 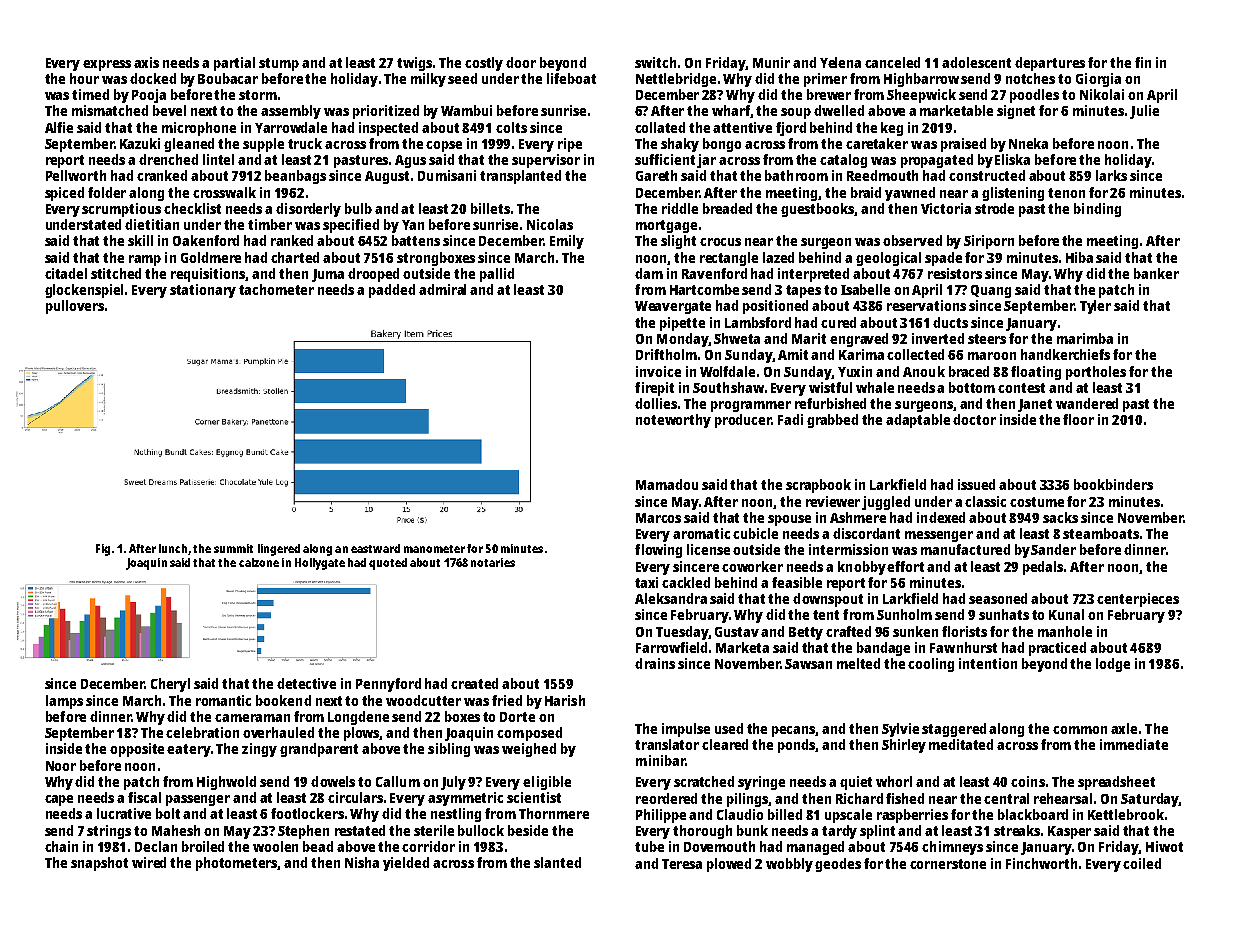 What do you see at coordinates (449, 750) in the screenshot?
I see `sibling` at bounding box center [449, 750].
